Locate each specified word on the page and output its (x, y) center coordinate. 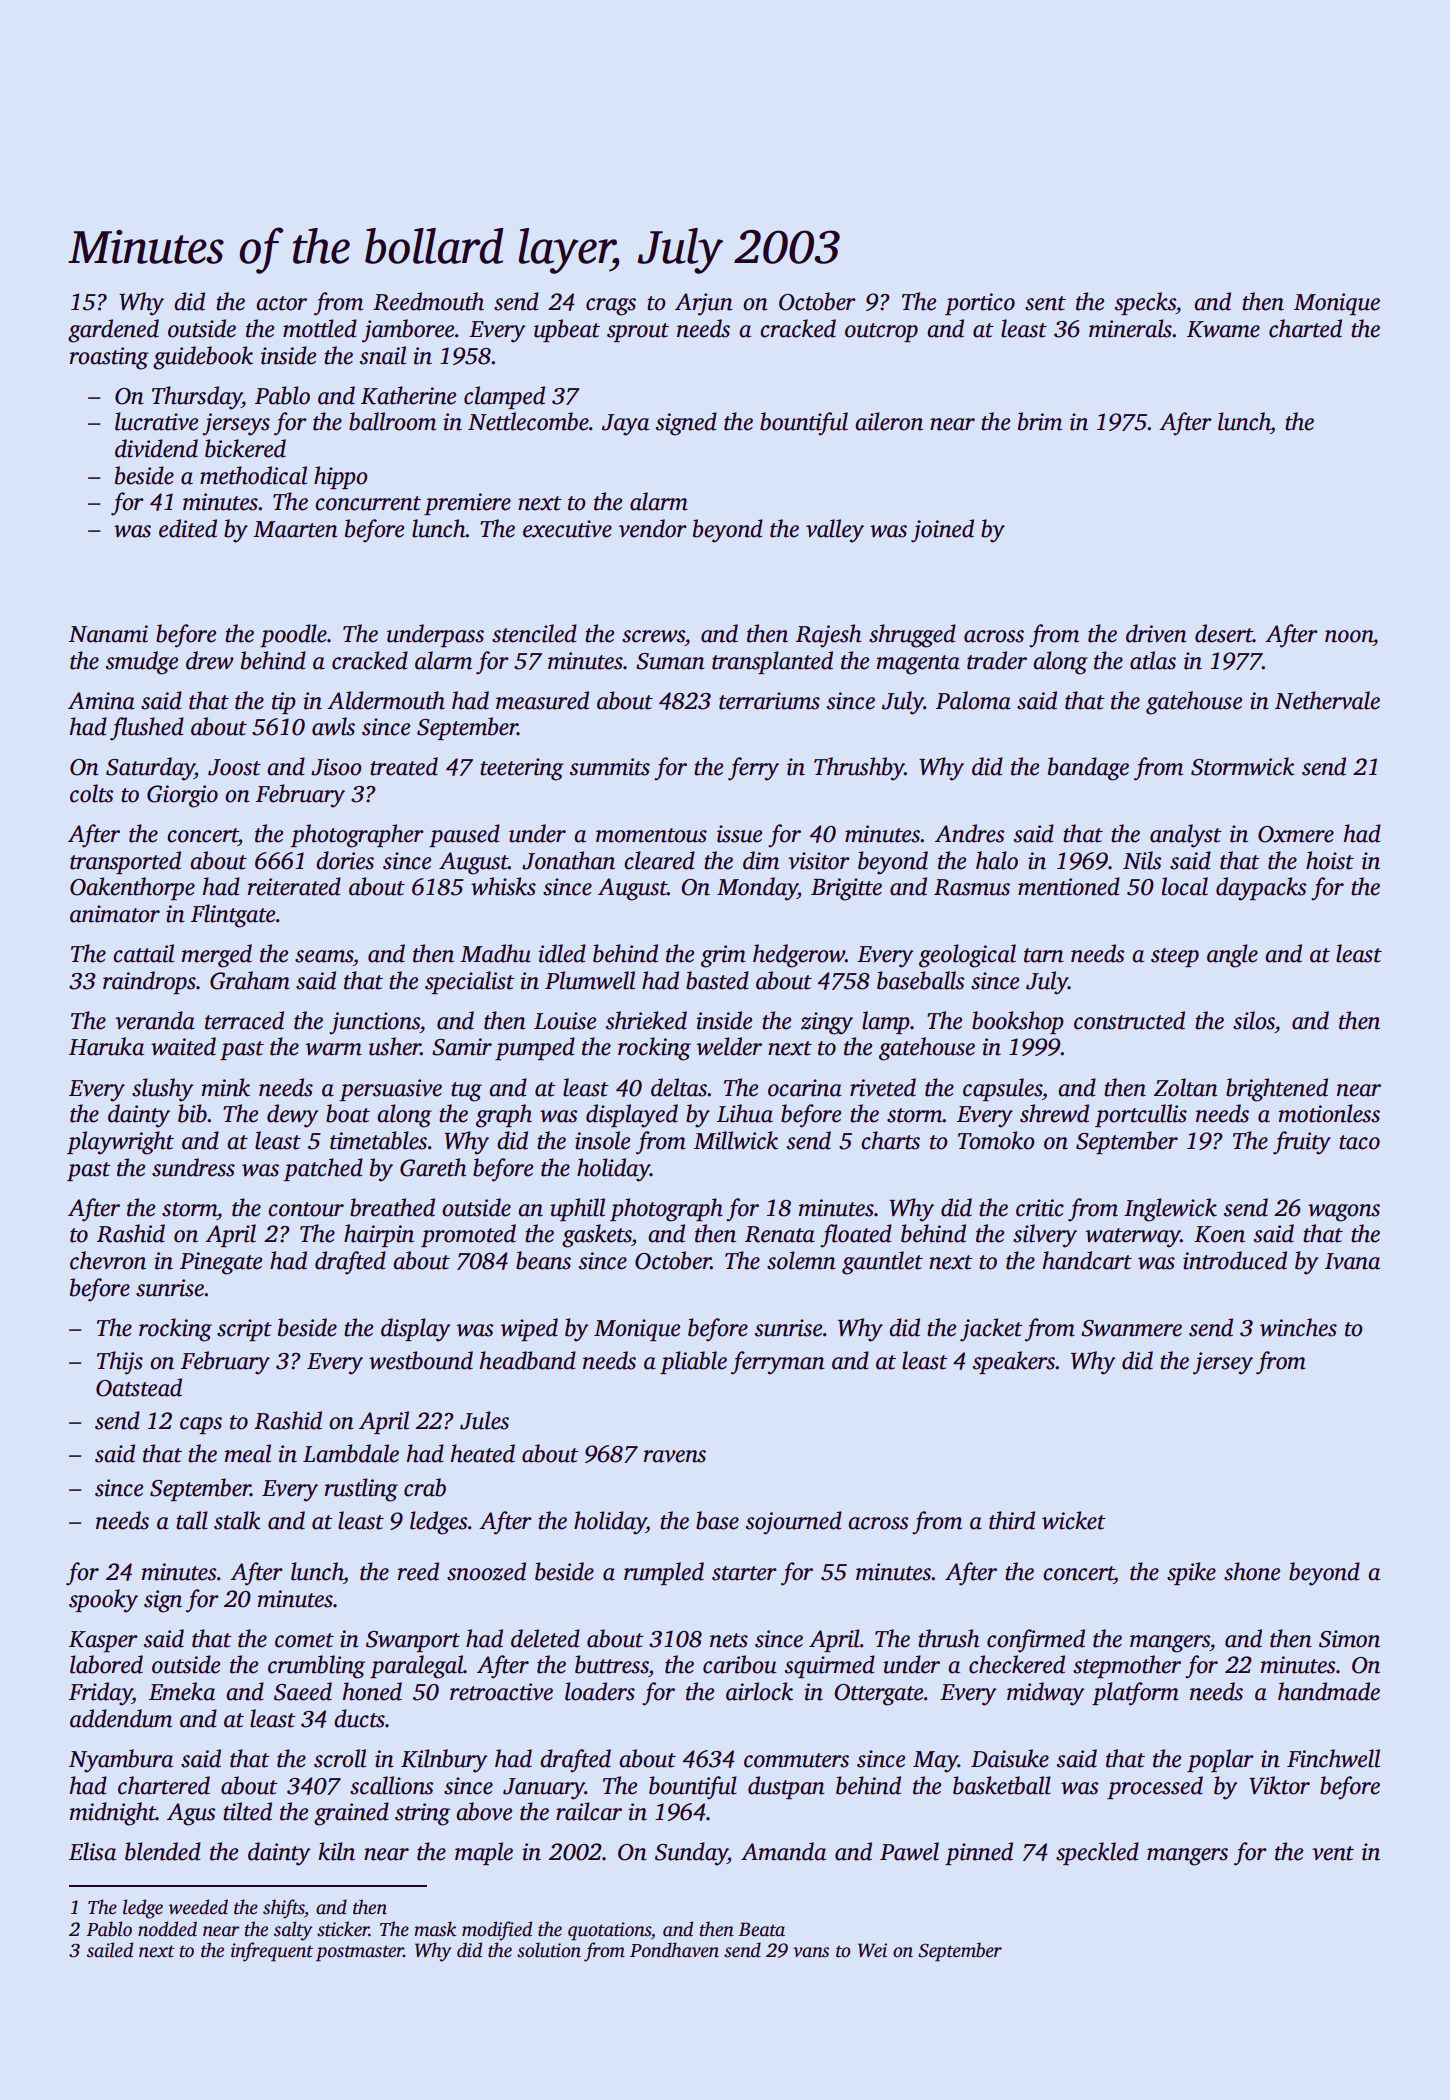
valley (835, 531)
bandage (1088, 769)
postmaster (360, 1953)
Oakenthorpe (132, 888)
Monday (757, 889)
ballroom (392, 421)
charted (1305, 328)
